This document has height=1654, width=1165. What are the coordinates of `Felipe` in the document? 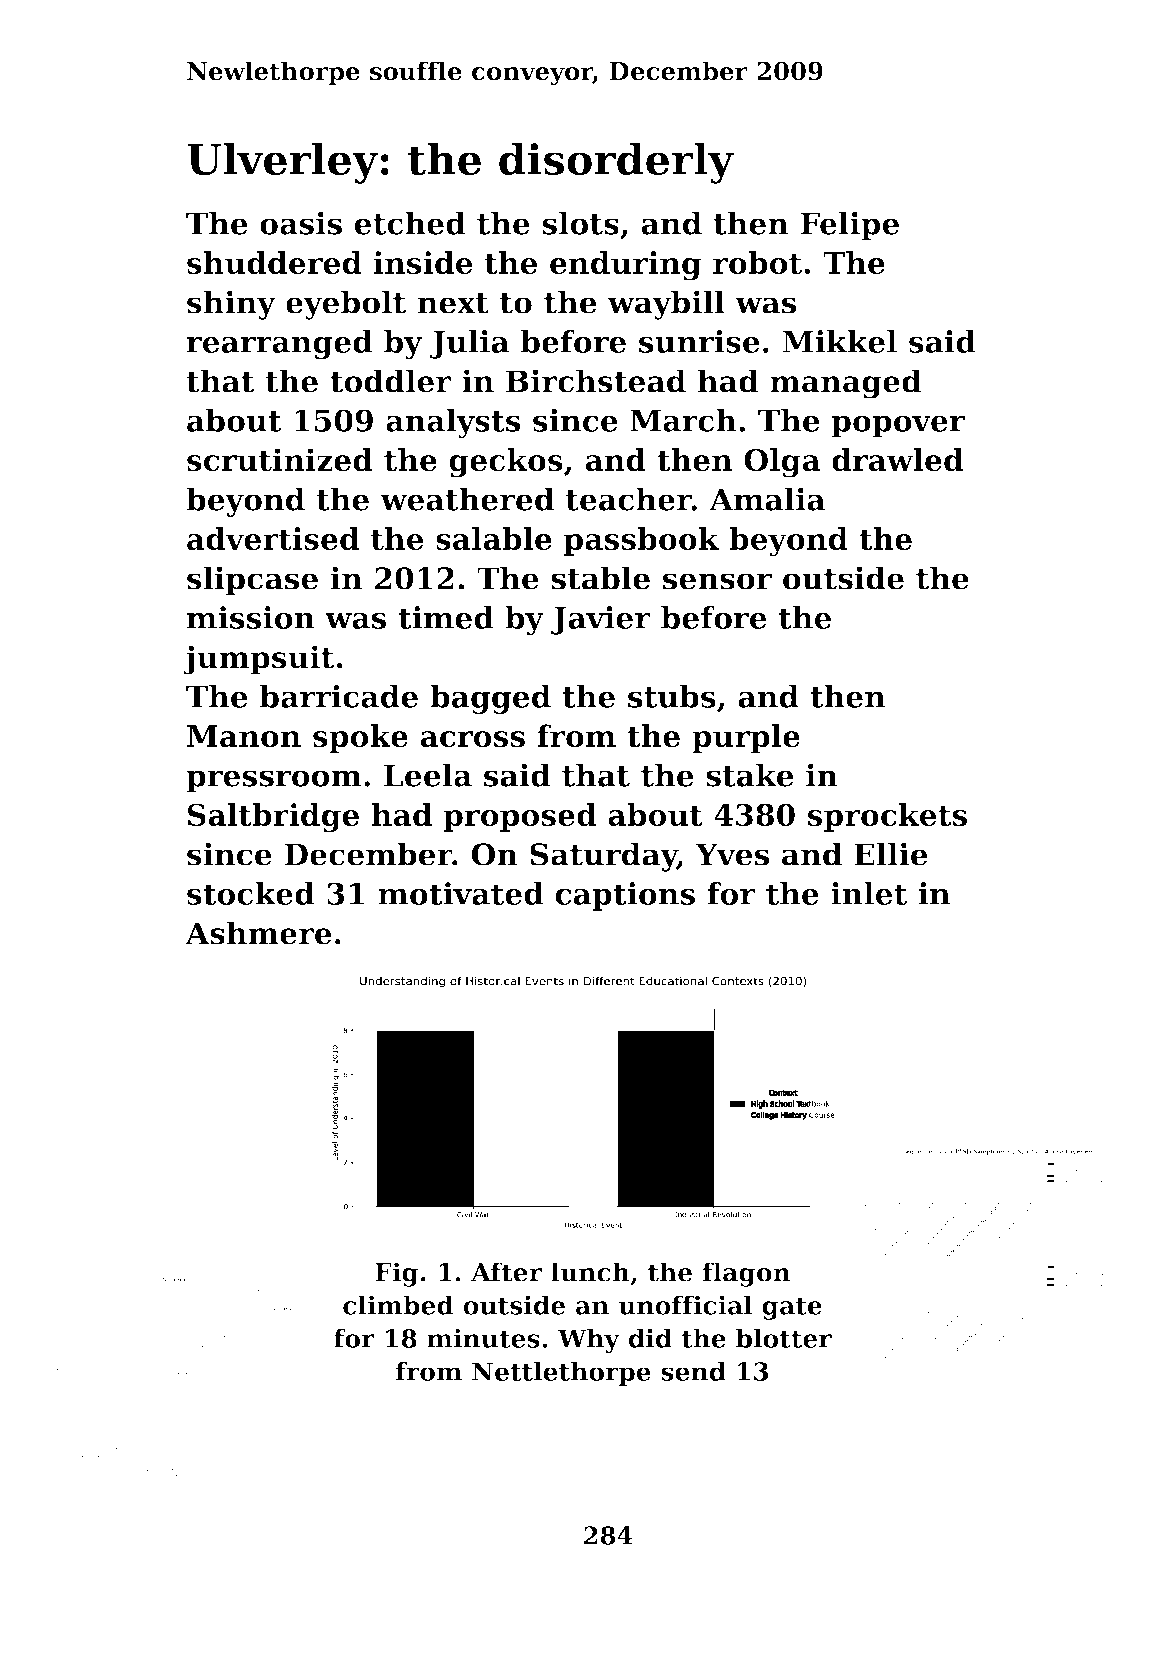 It's located at (850, 226).
